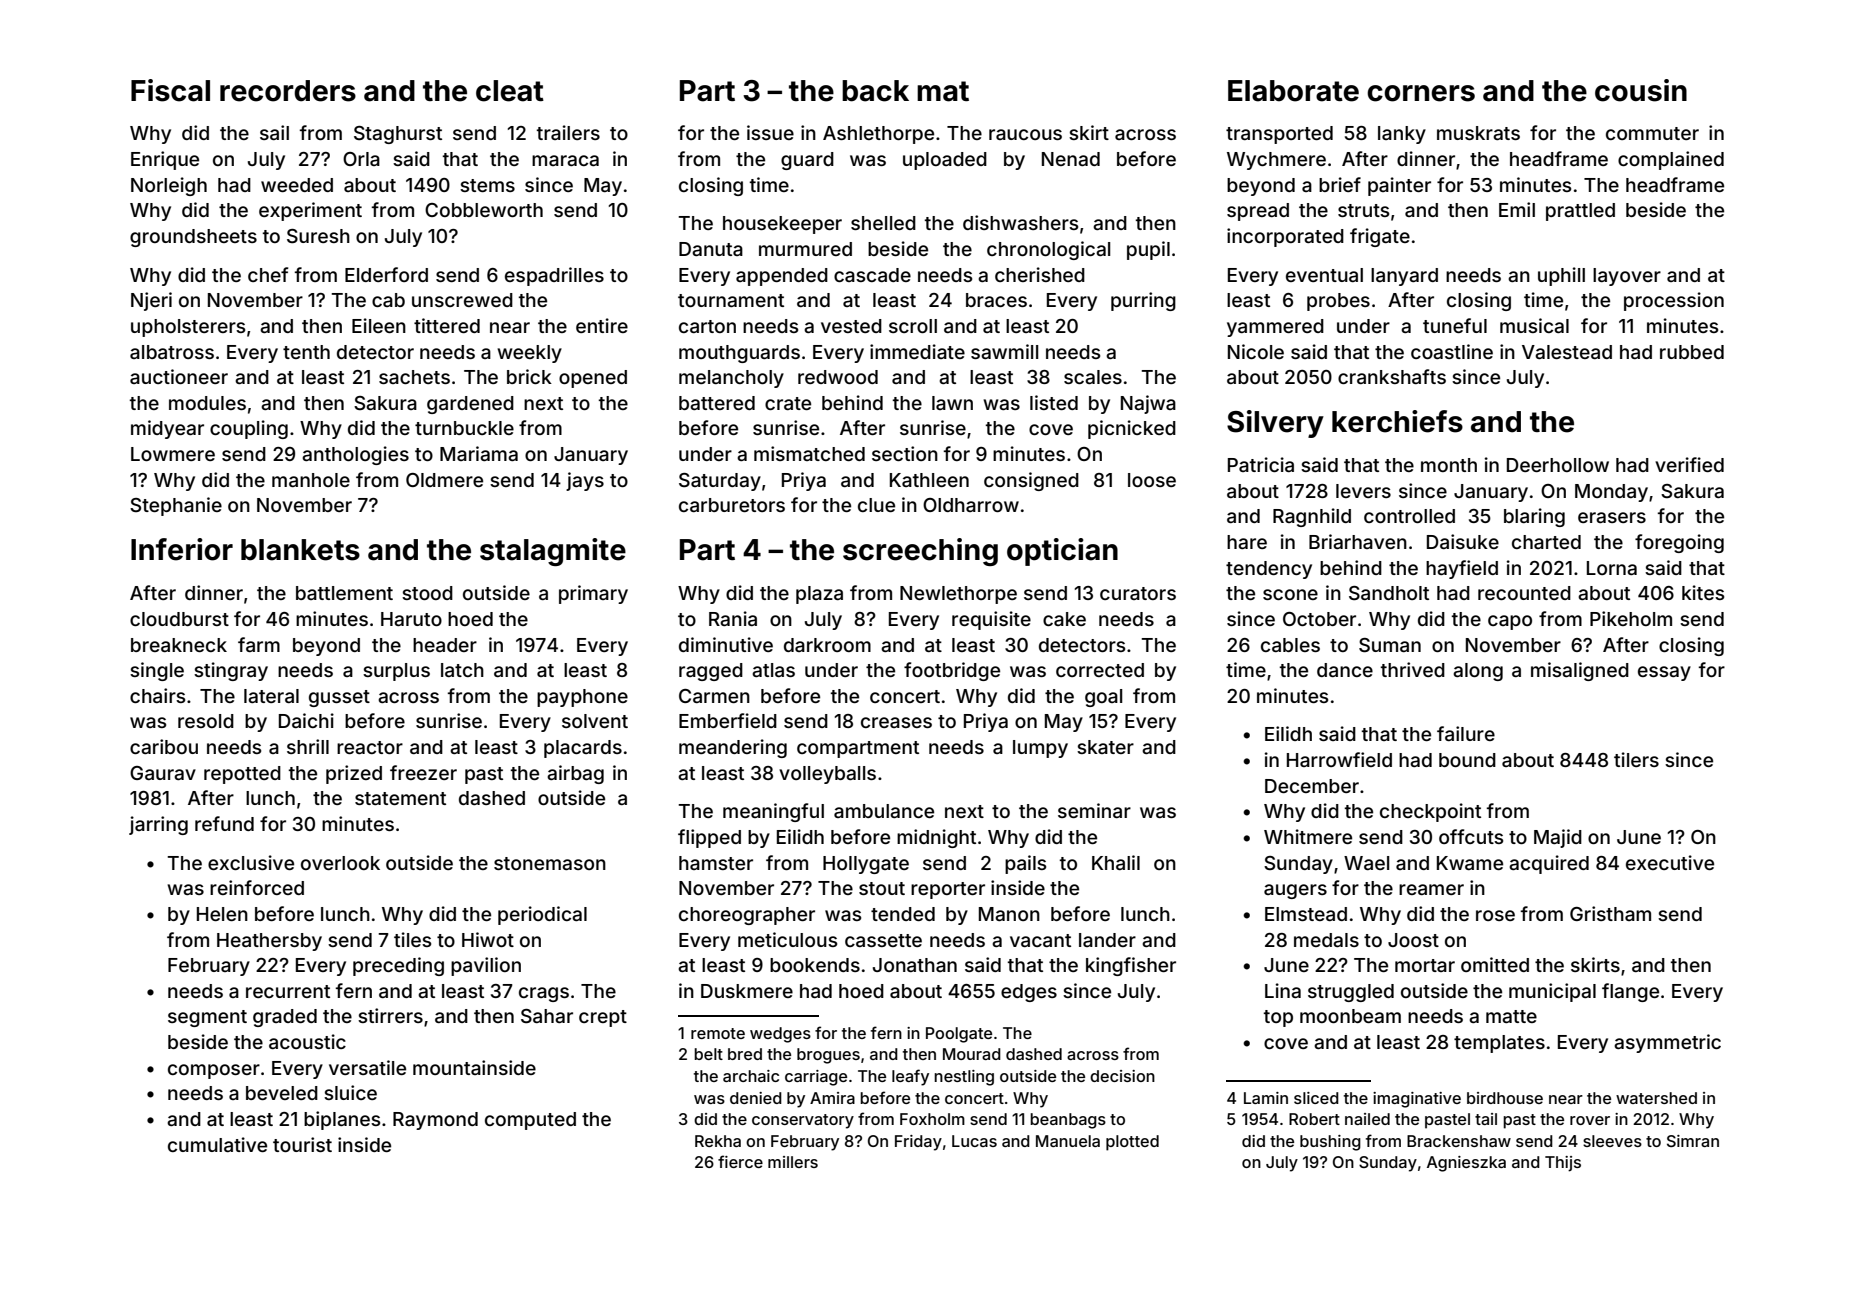  I want to click on Nenad, so click(1071, 159).
